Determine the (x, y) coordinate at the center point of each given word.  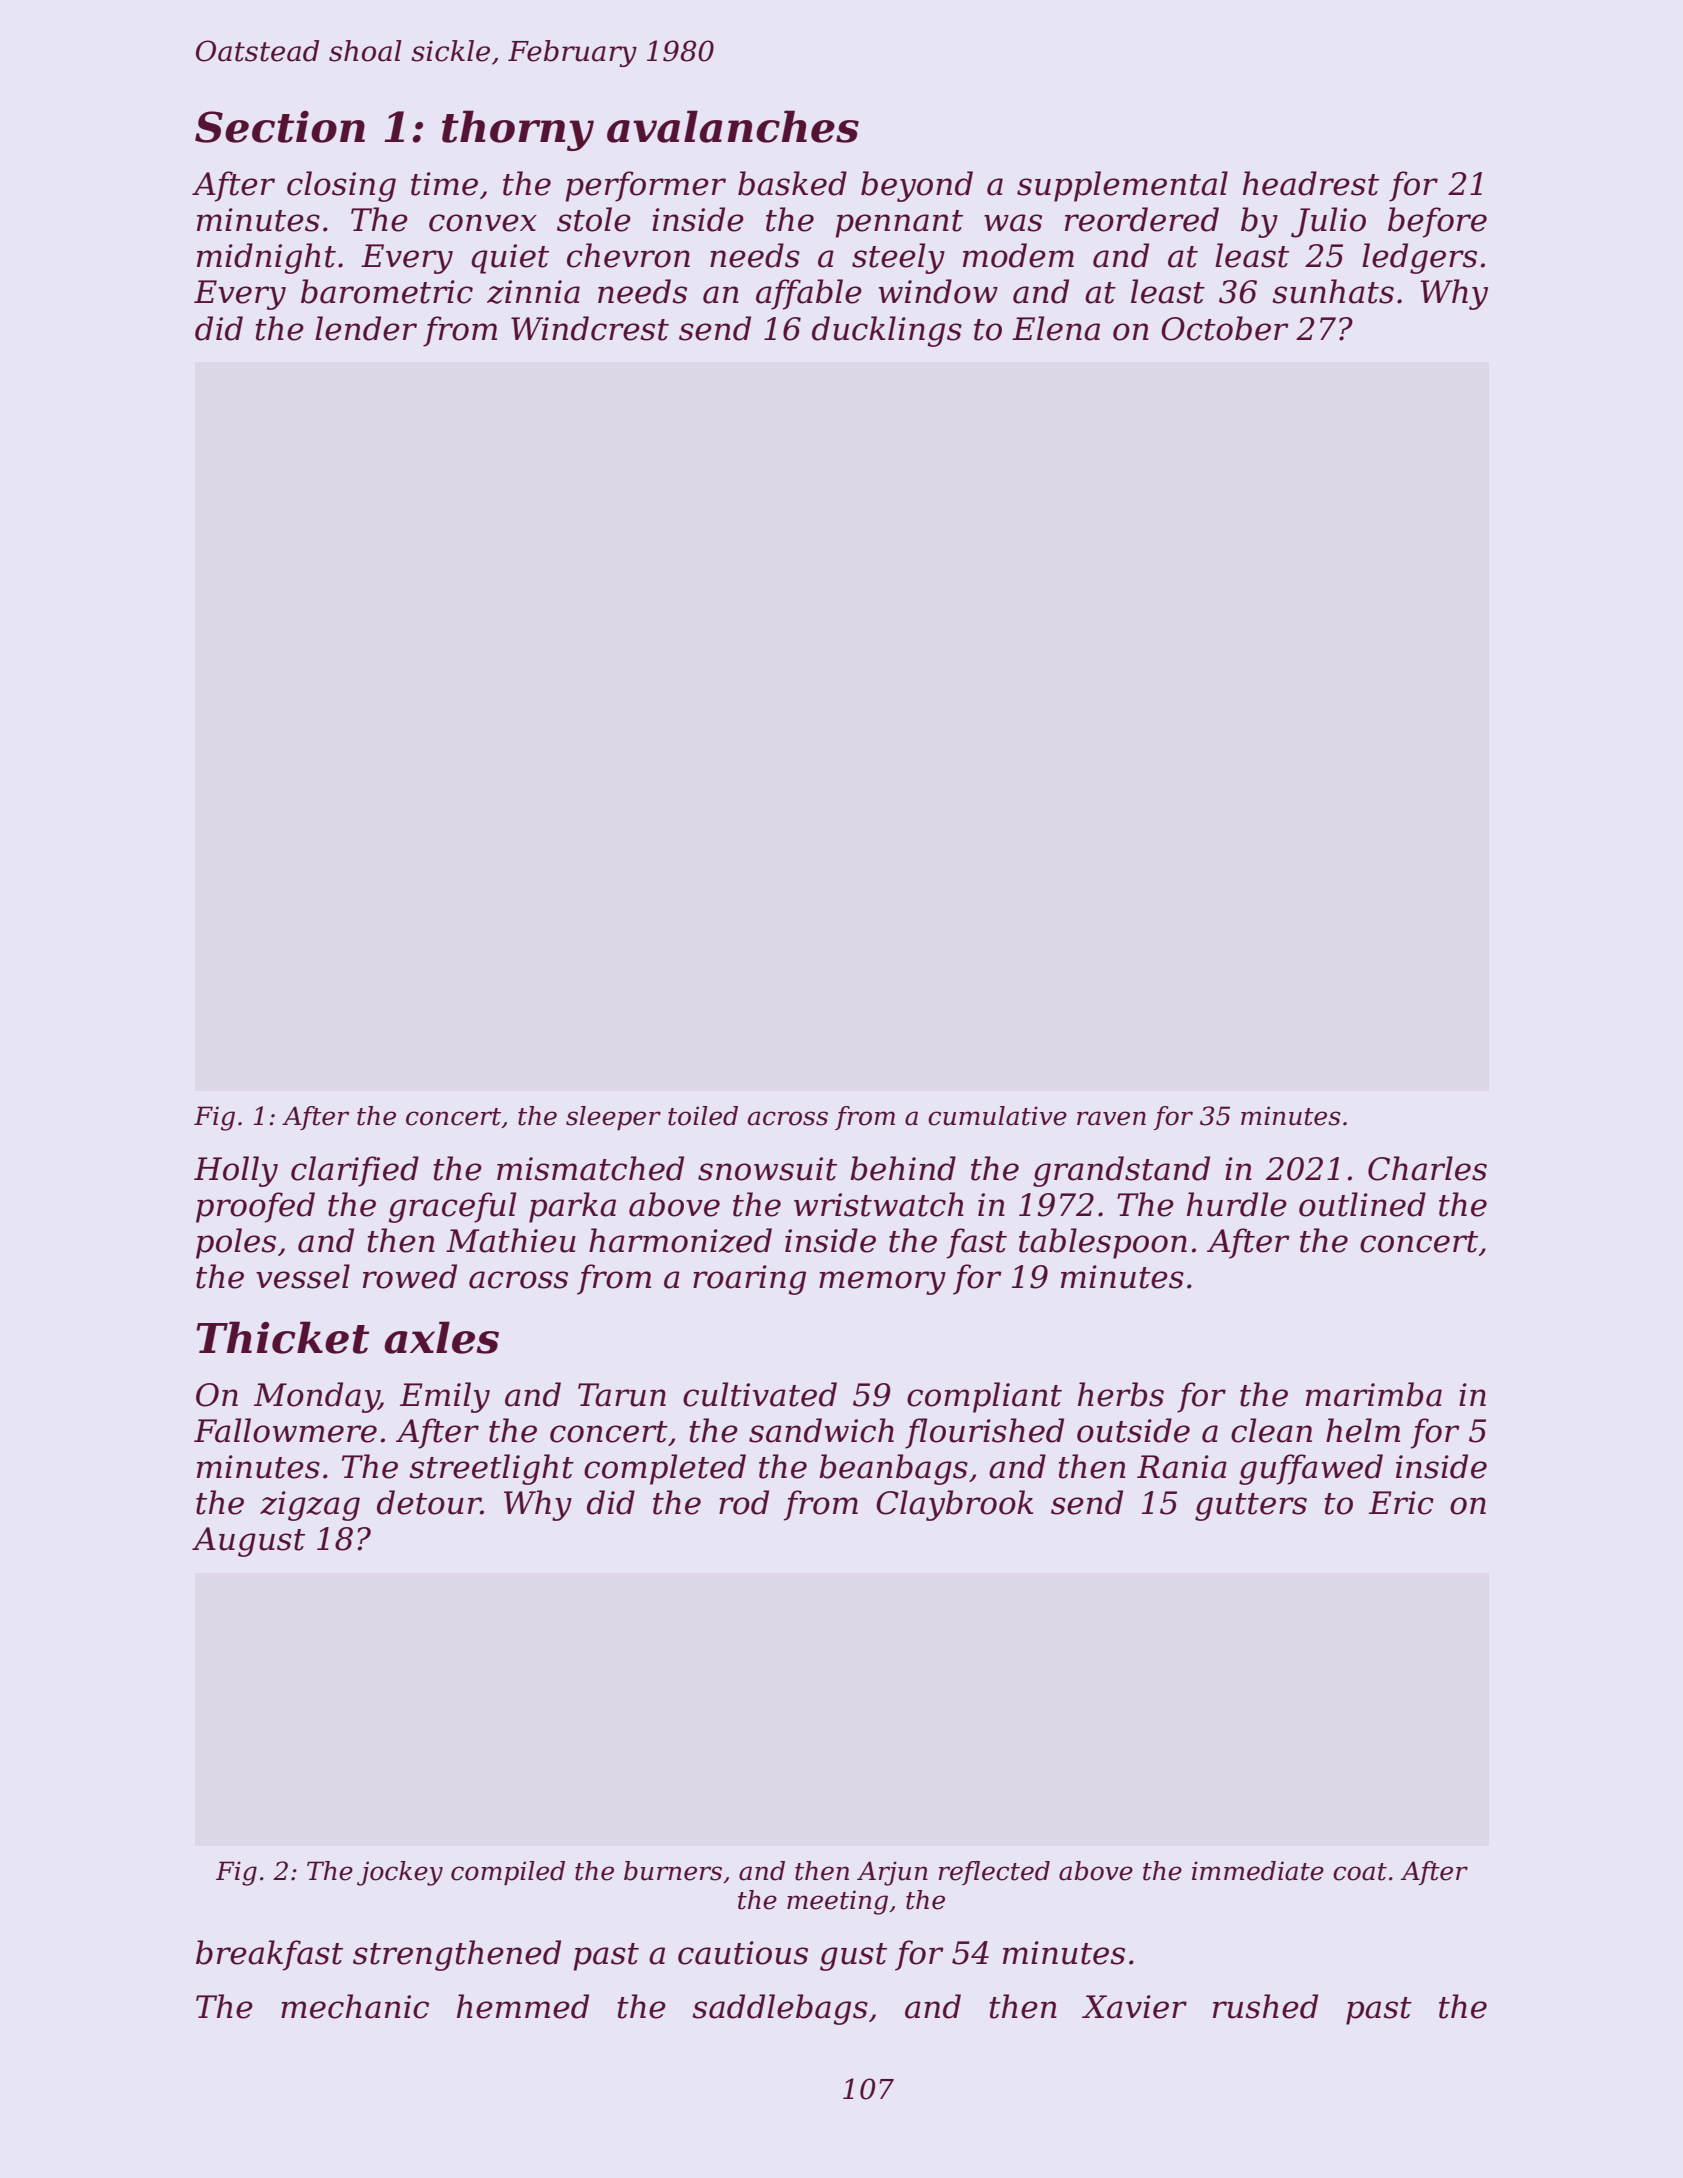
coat (1360, 1872)
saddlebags (780, 2009)
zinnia (533, 292)
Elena (1056, 328)
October (1225, 328)
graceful (452, 1207)
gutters (1251, 1507)
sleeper (613, 1118)
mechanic (355, 2006)
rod (744, 1502)
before (1437, 222)
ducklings (887, 331)
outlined (1362, 1204)
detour (429, 1502)
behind (903, 1168)
